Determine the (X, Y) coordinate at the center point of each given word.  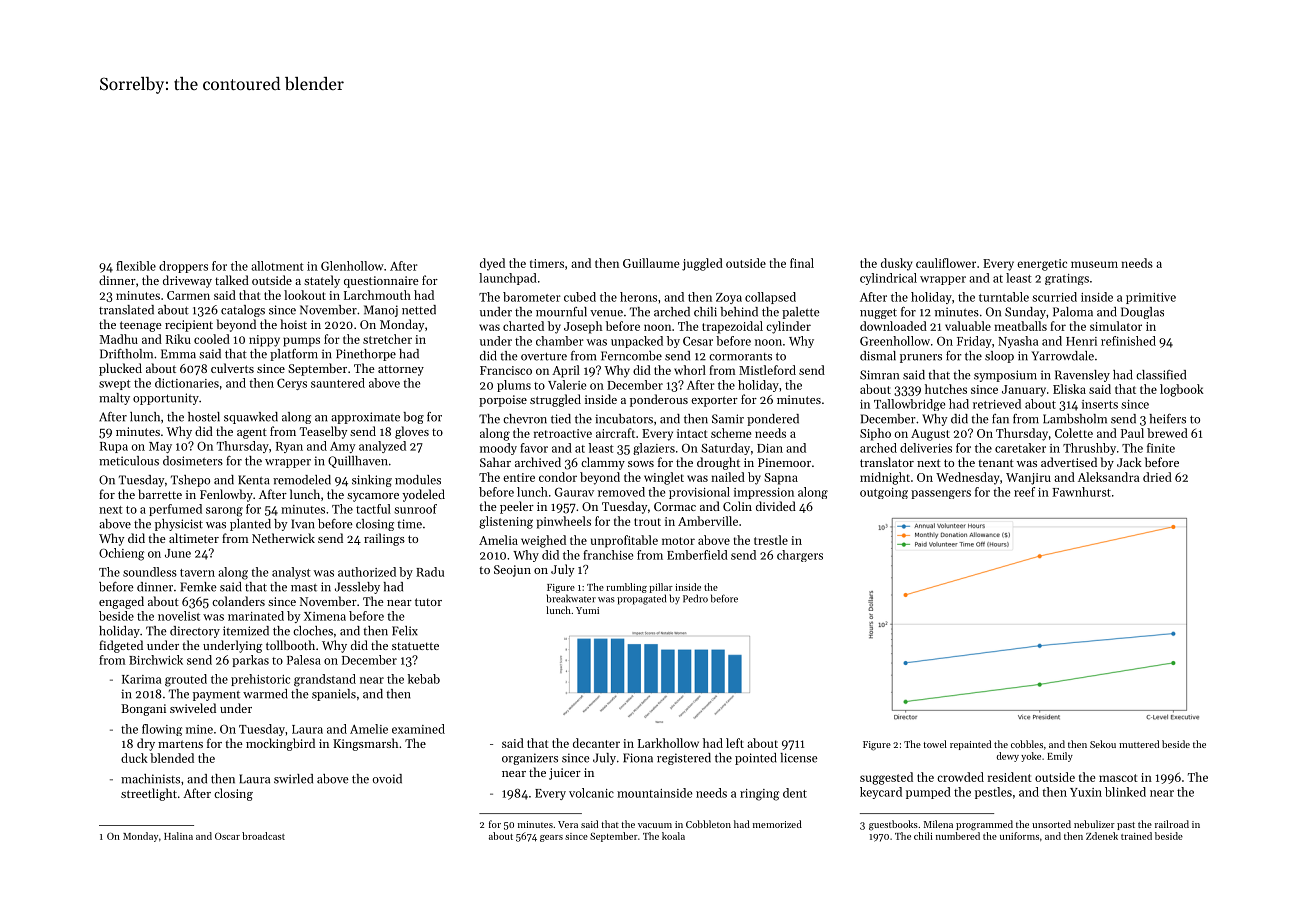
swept (115, 385)
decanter (596, 743)
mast (304, 588)
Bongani (143, 710)
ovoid (387, 779)
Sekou (1103, 744)
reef (1024, 492)
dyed (492, 264)
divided (776, 506)
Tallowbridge (909, 405)
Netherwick (283, 538)
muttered (1139, 744)
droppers (183, 267)
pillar (661, 588)
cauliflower (946, 263)
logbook (1182, 390)
